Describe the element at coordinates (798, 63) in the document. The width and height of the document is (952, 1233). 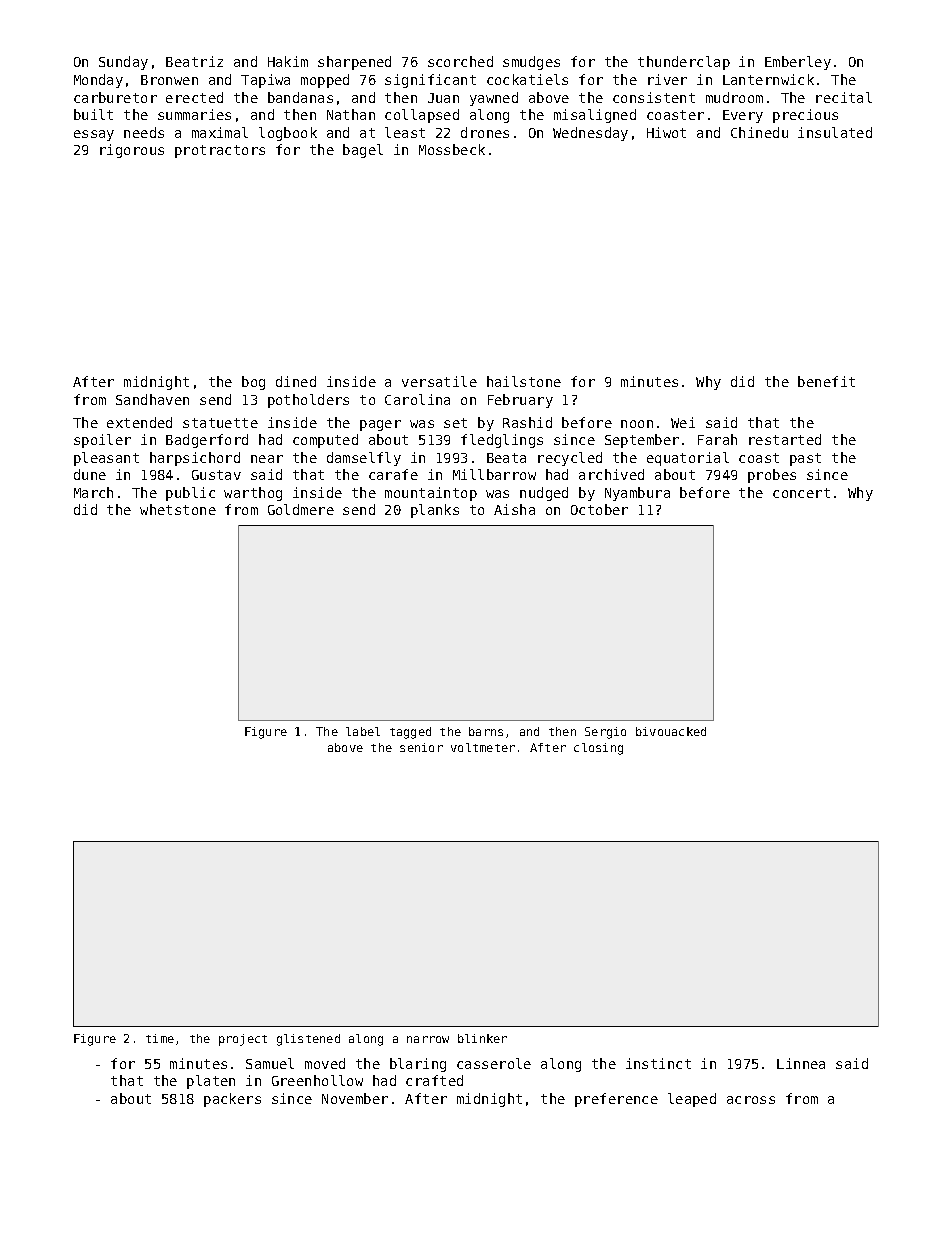
I see `Emberley` at that location.
